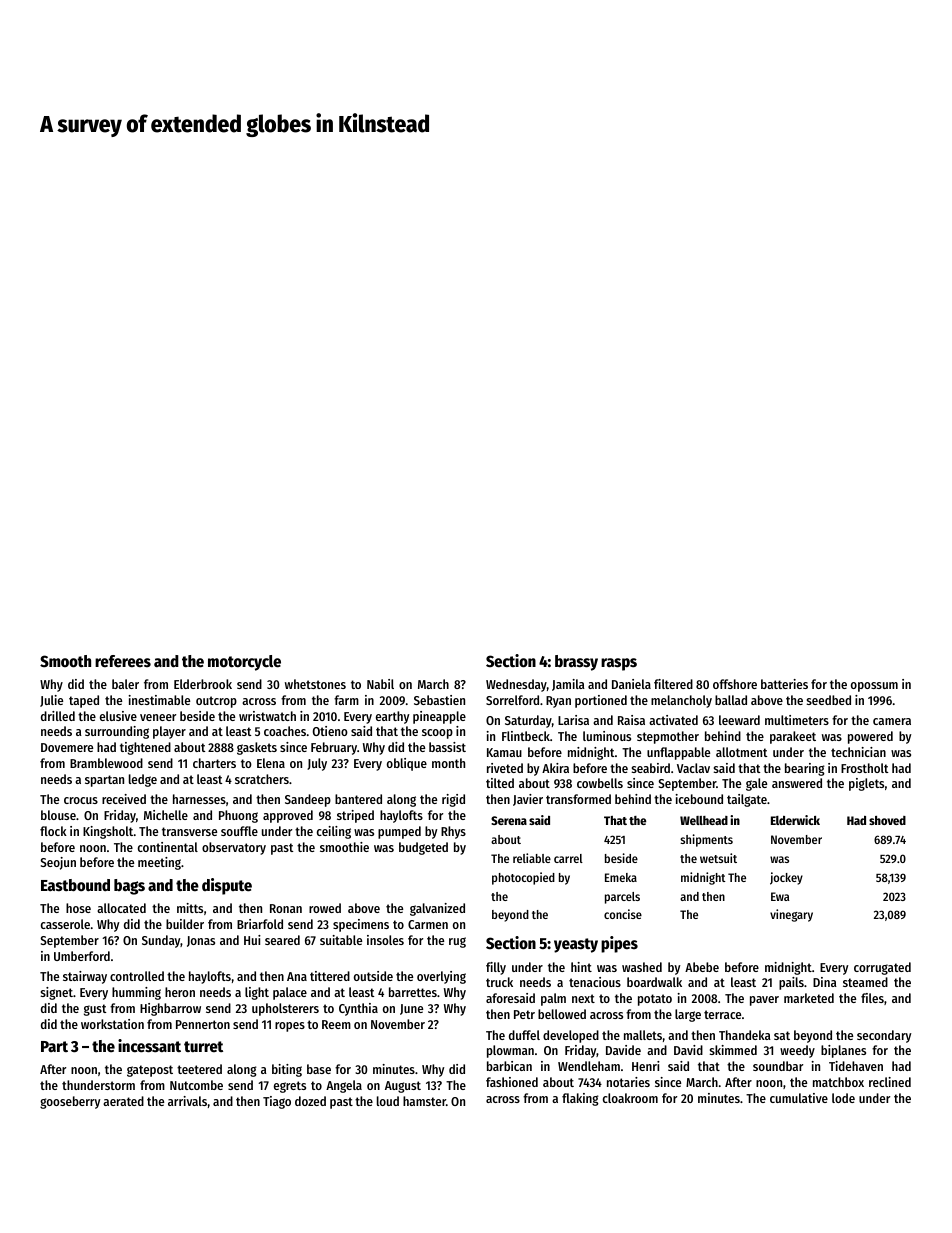 The width and height of the screenshot is (952, 1233). What do you see at coordinates (252, 940) in the screenshot?
I see `Hui` at bounding box center [252, 940].
